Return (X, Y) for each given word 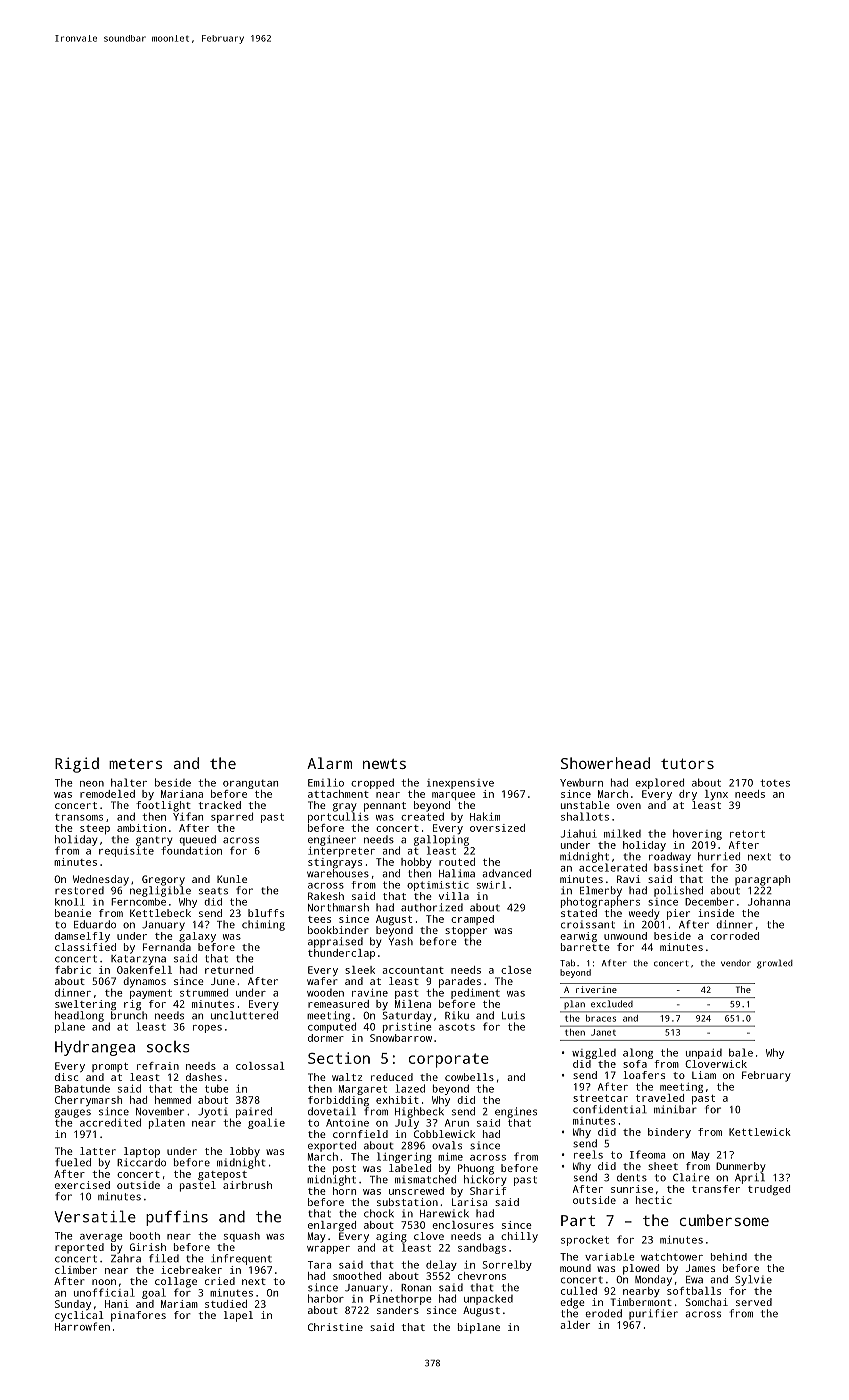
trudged (769, 1190)
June (223, 981)
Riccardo (141, 1162)
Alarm (329, 763)
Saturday (407, 1016)
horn (344, 1191)
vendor (736, 963)
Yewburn (581, 783)
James (700, 1268)
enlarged (332, 1226)
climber (76, 1270)
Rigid (77, 765)
